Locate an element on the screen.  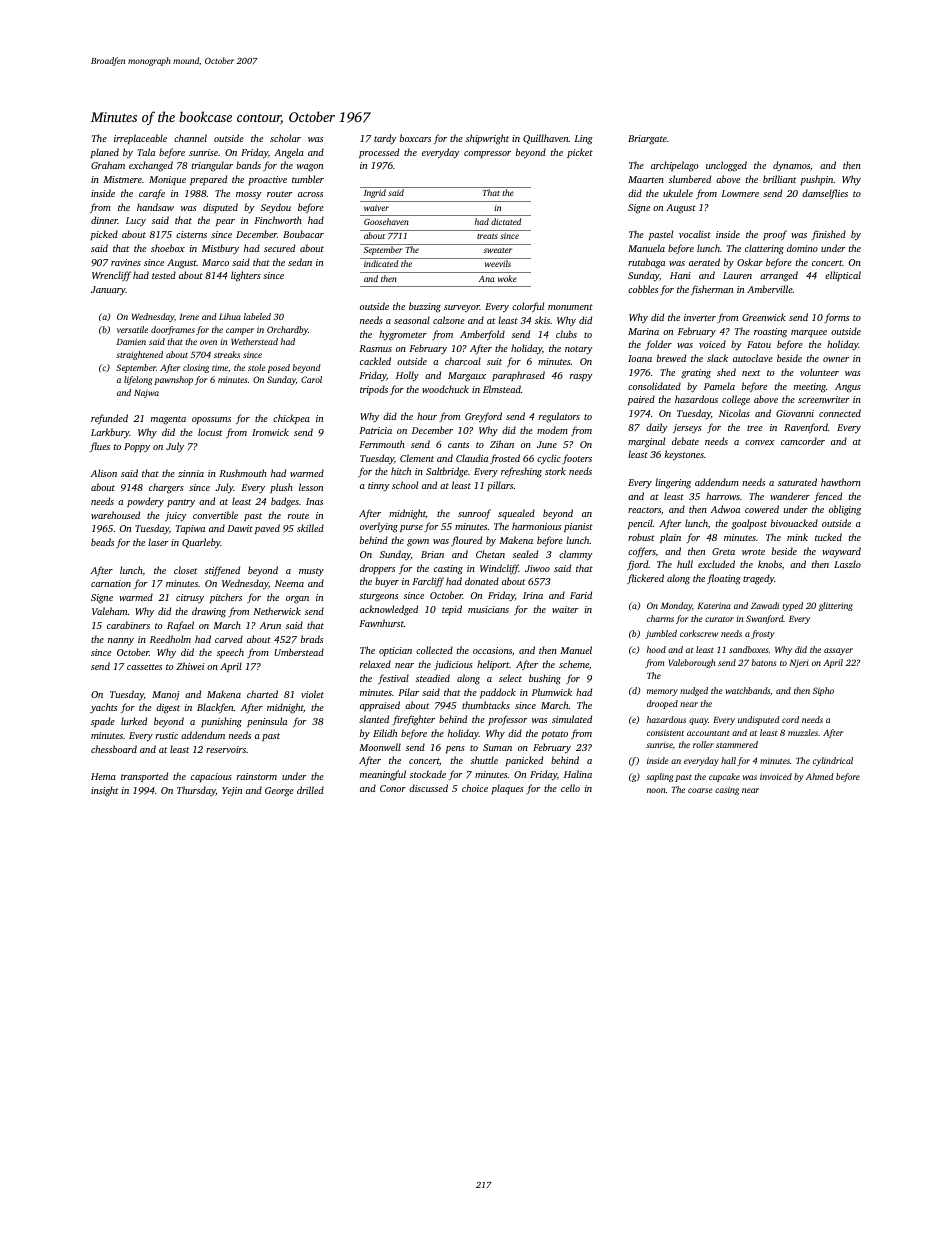
opossums is located at coordinates (211, 420).
